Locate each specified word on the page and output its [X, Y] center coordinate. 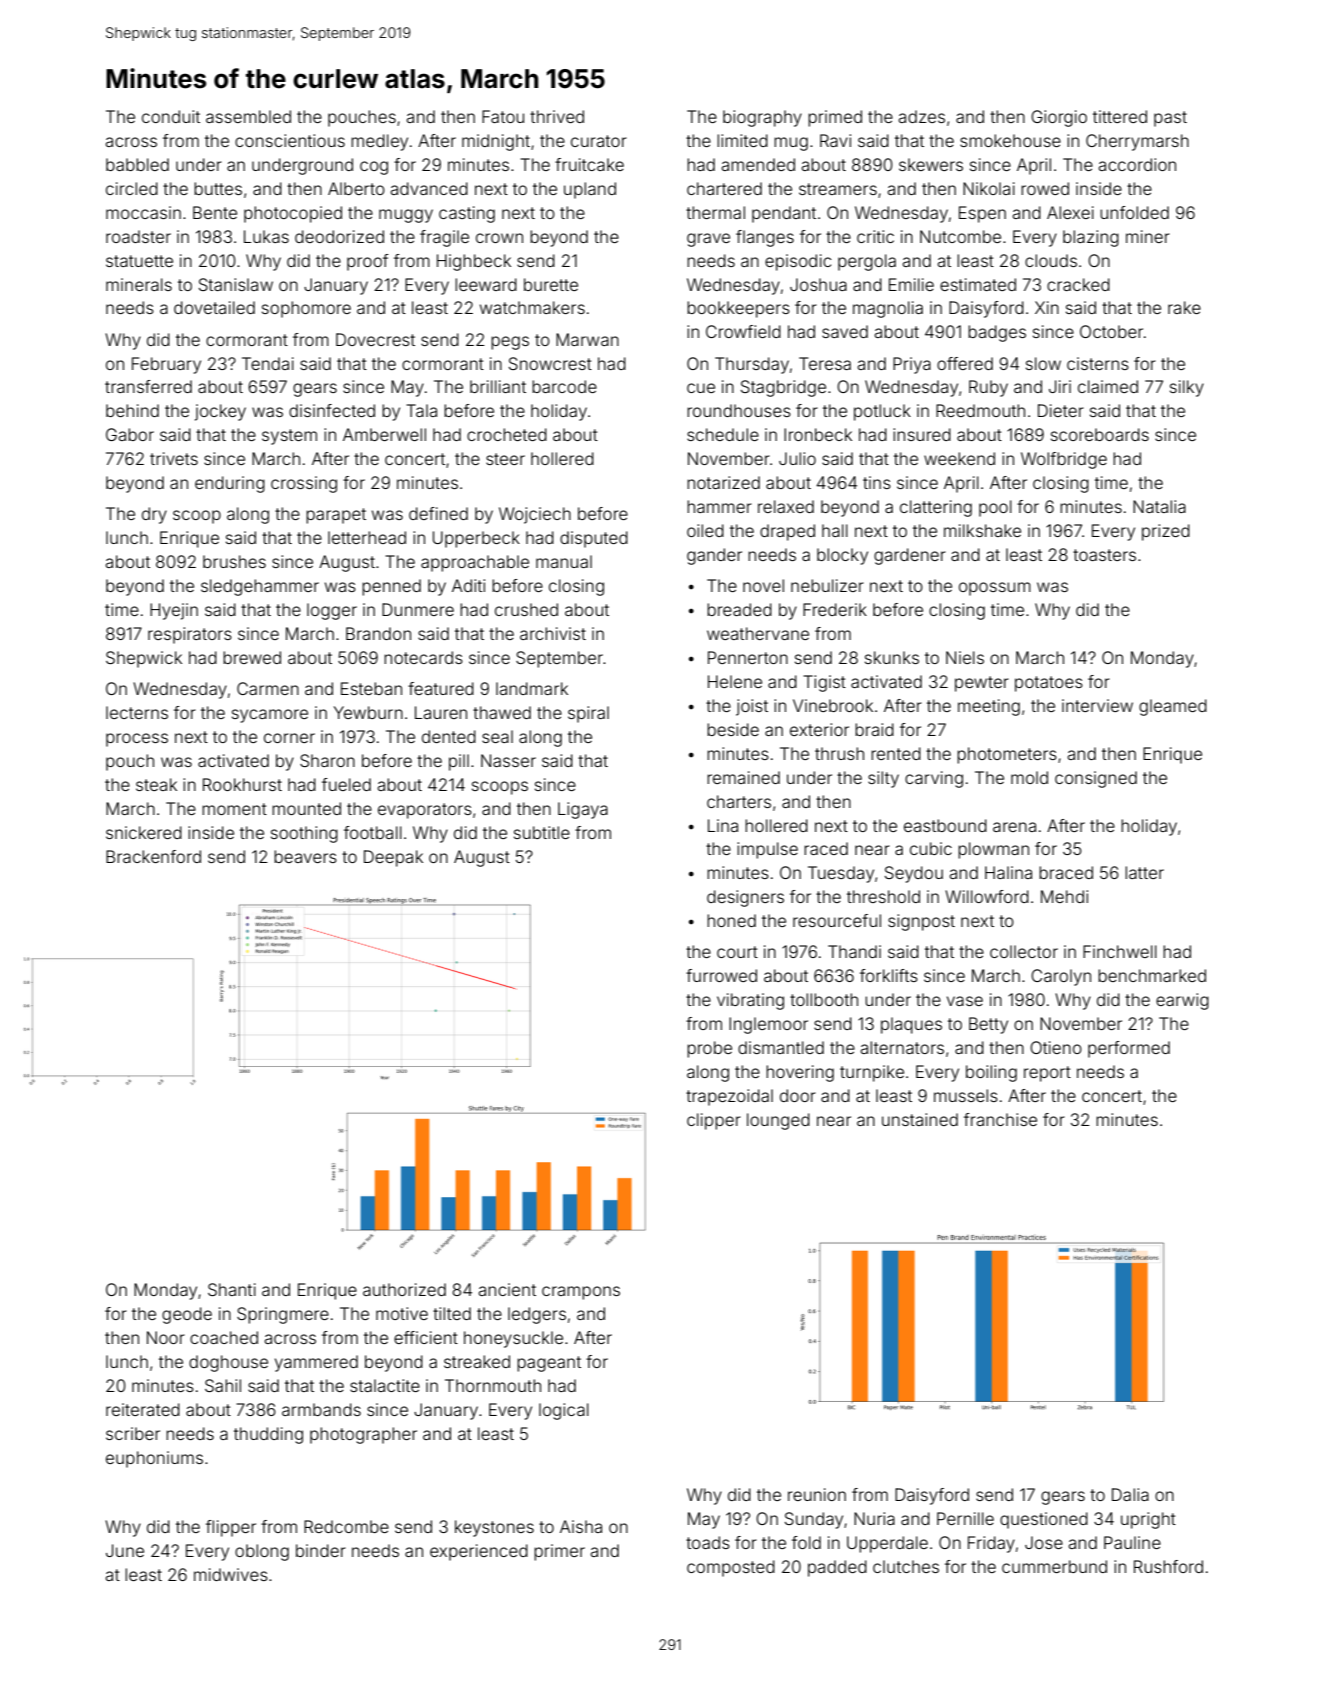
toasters [1104, 555]
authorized [404, 1289]
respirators [190, 635]
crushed [526, 609]
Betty [988, 1025]
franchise [1000, 1119]
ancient [507, 1289]
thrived [557, 116]
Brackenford [153, 856]
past [1170, 119]
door [798, 1095]
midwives [231, 1574]
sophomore [306, 309]
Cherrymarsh [1137, 142]
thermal [715, 212]
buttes [218, 188]
